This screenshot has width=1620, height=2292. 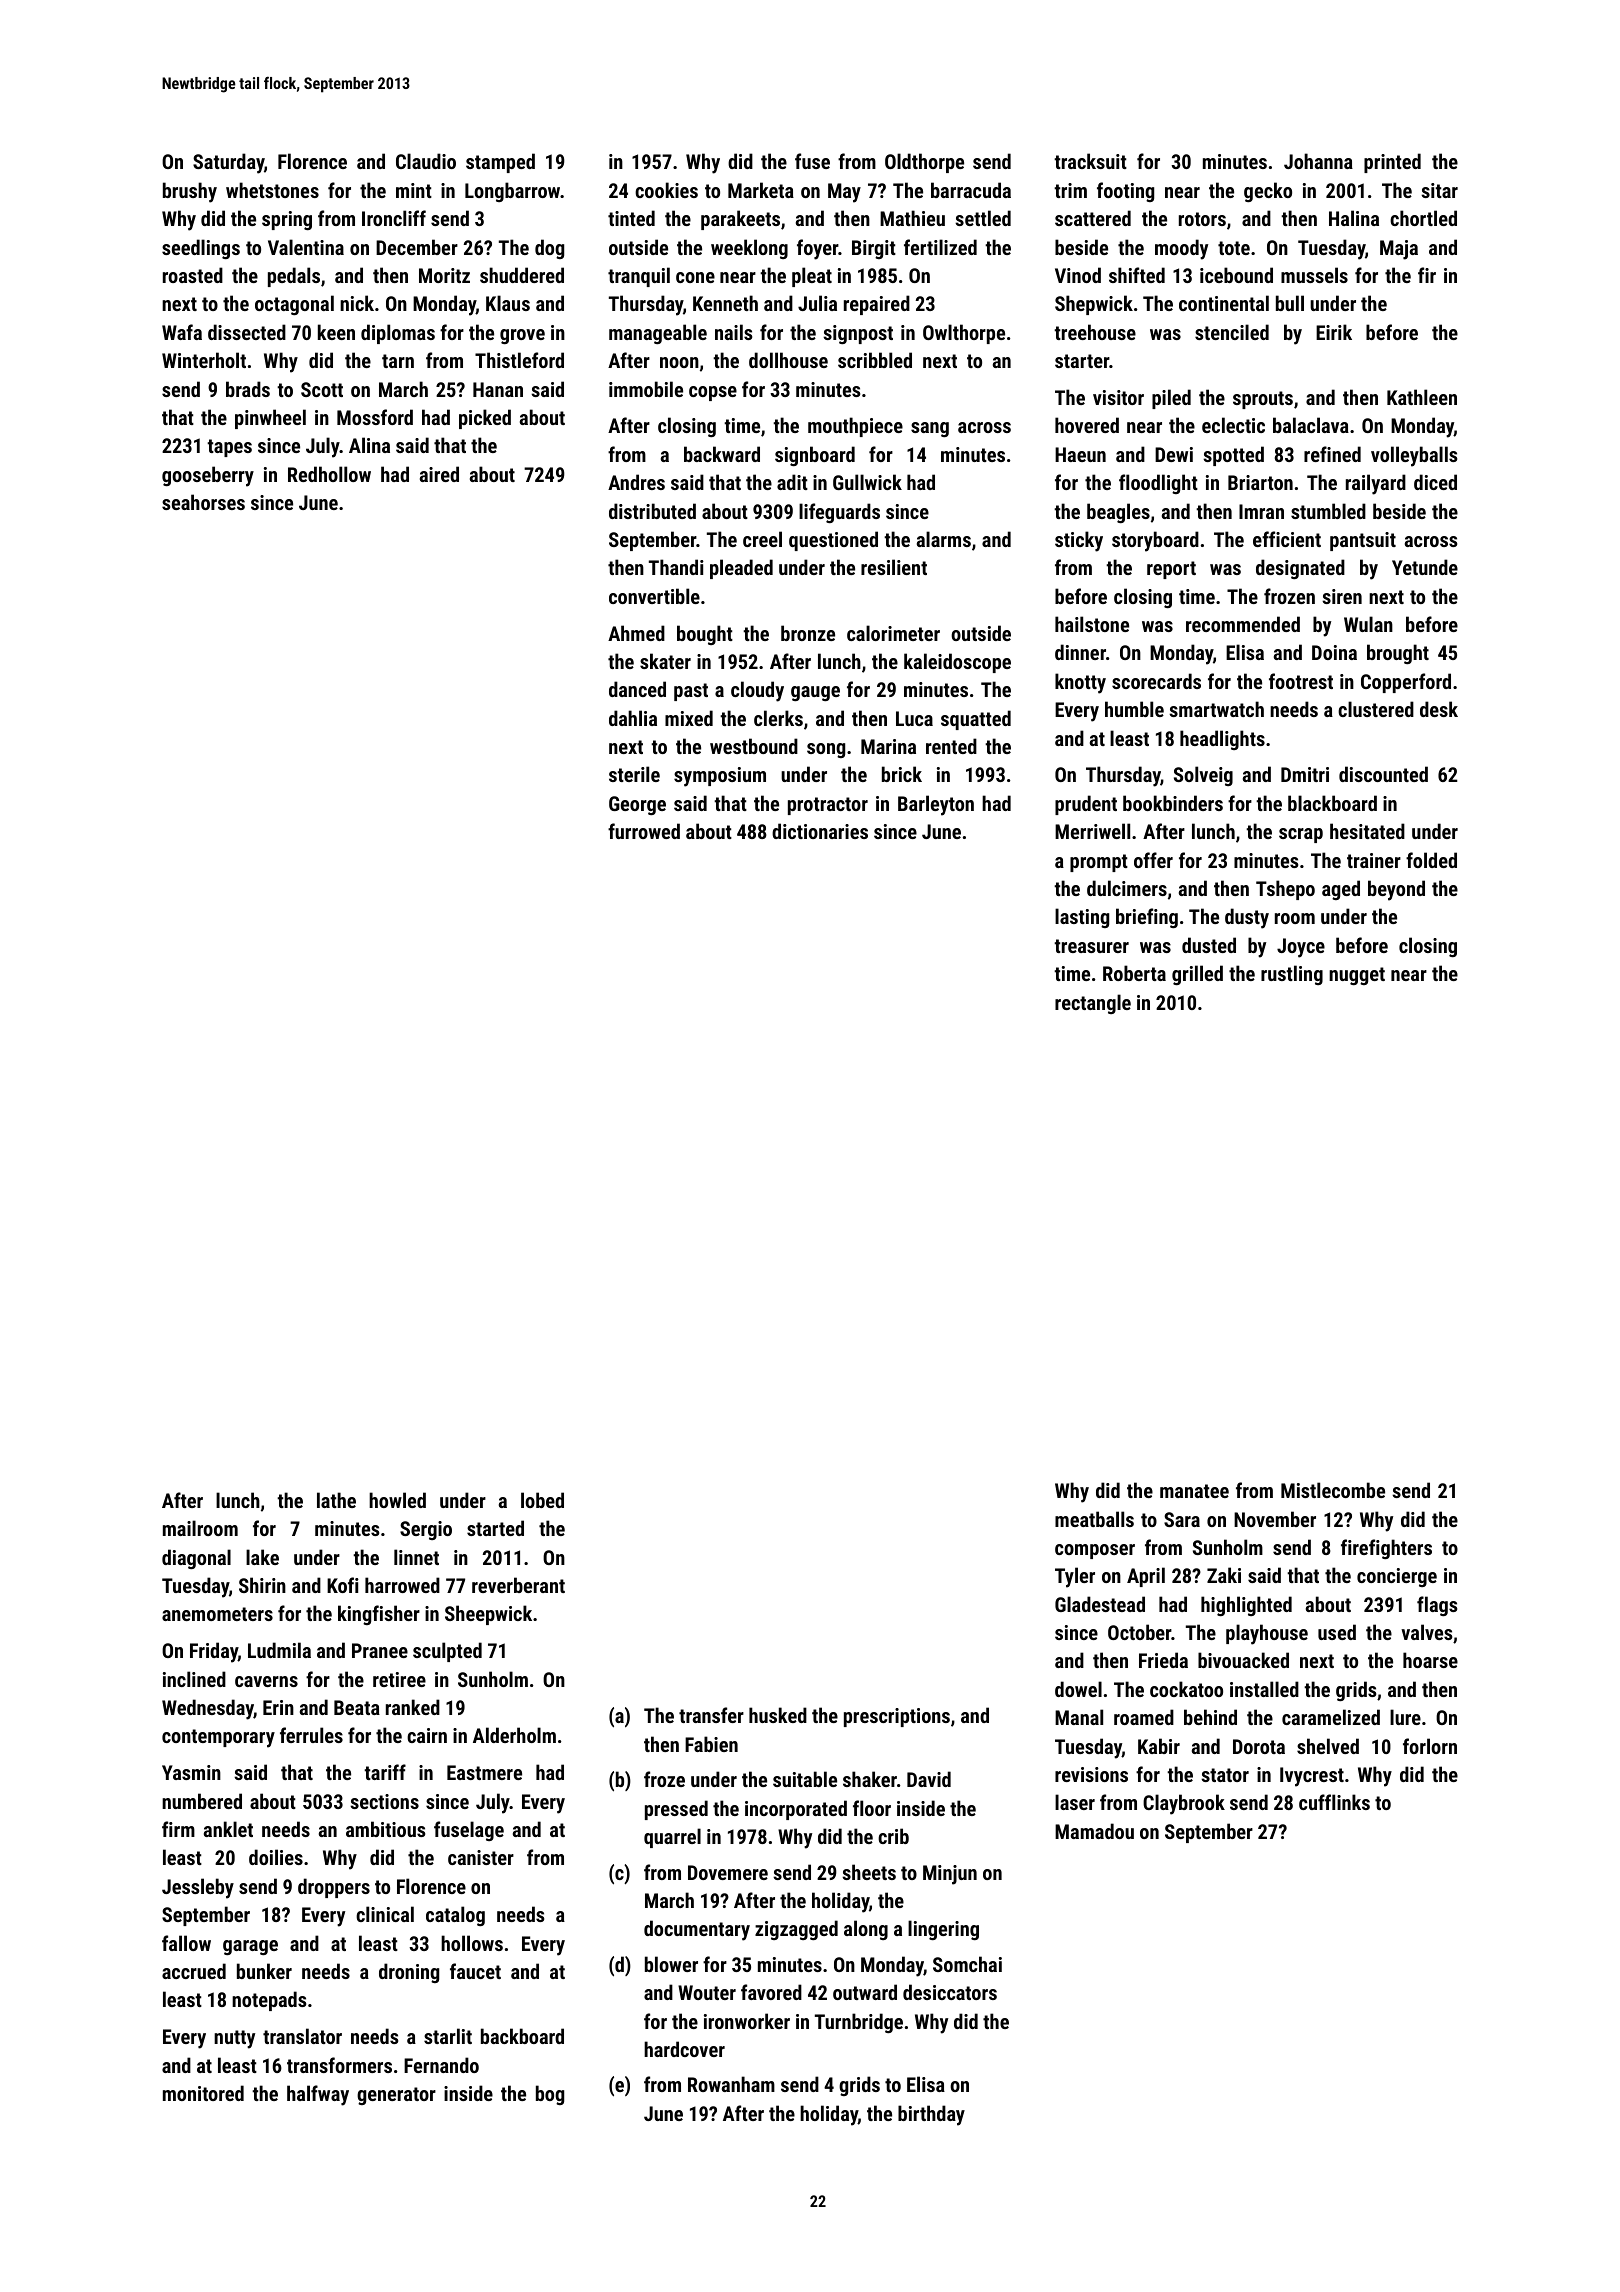 I want to click on furrowed, so click(x=644, y=831).
